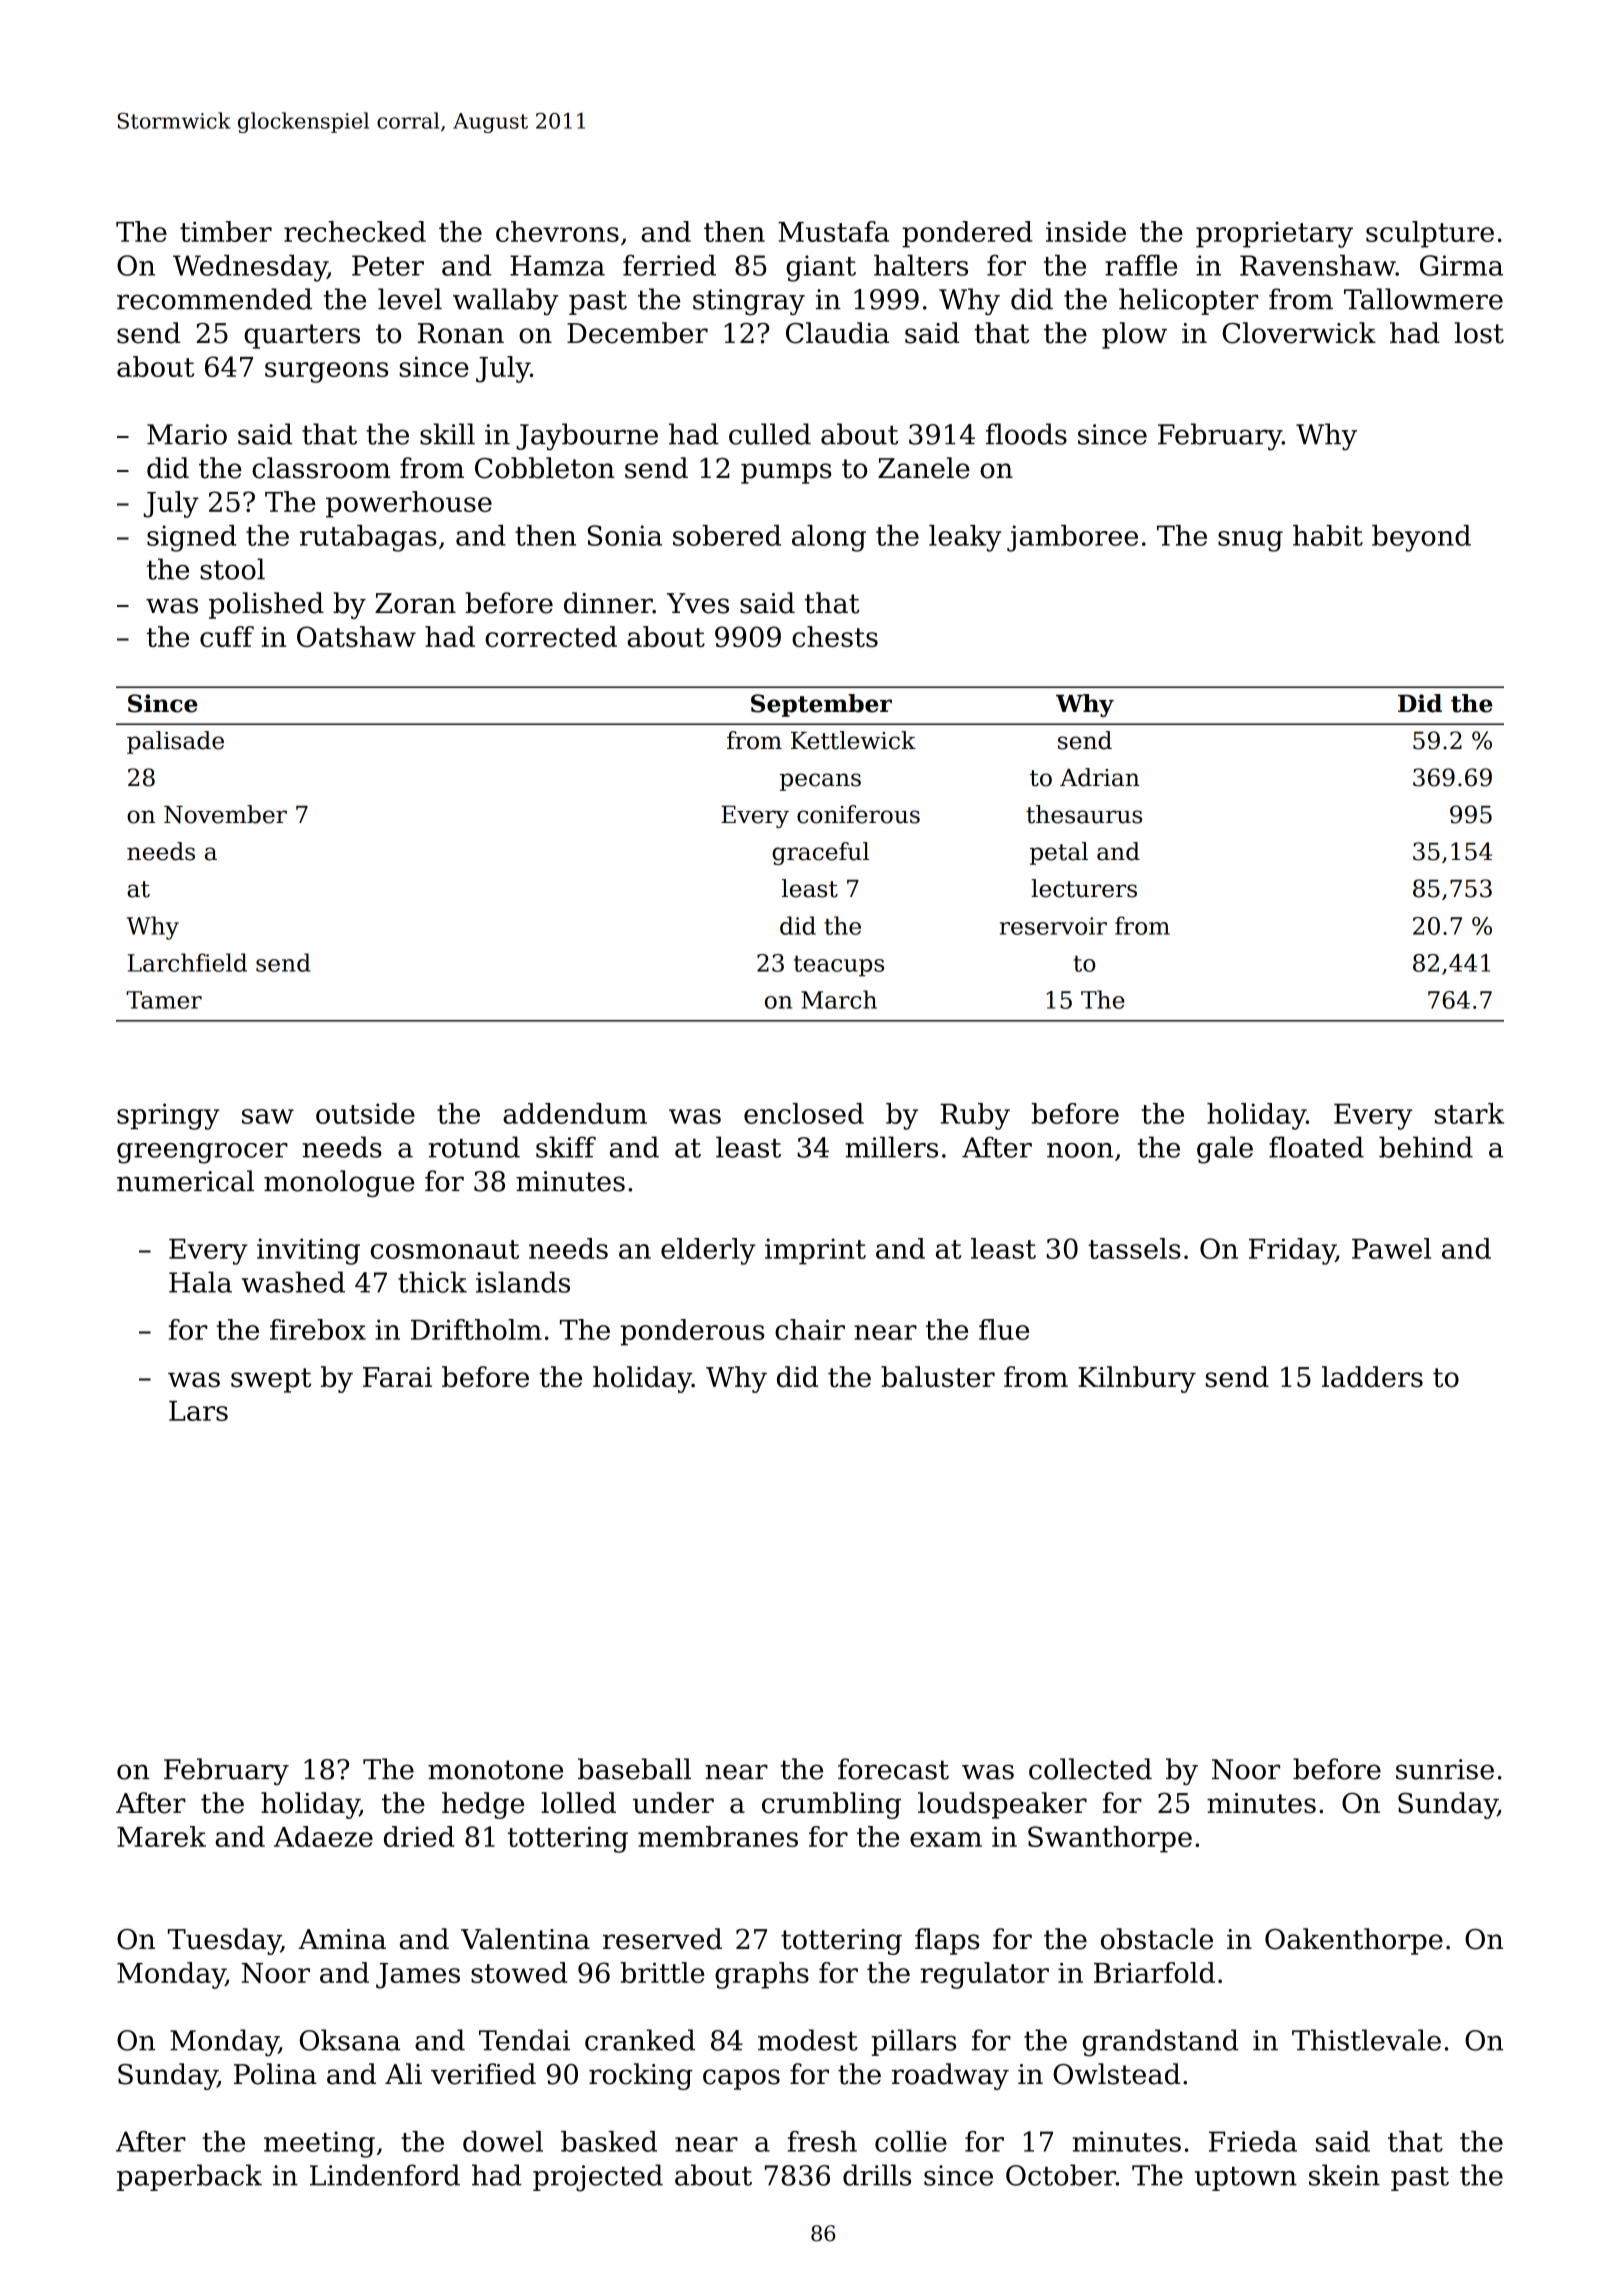 The image size is (1620, 2292). Describe the element at coordinates (1059, 853) in the page. I see `petal` at that location.
